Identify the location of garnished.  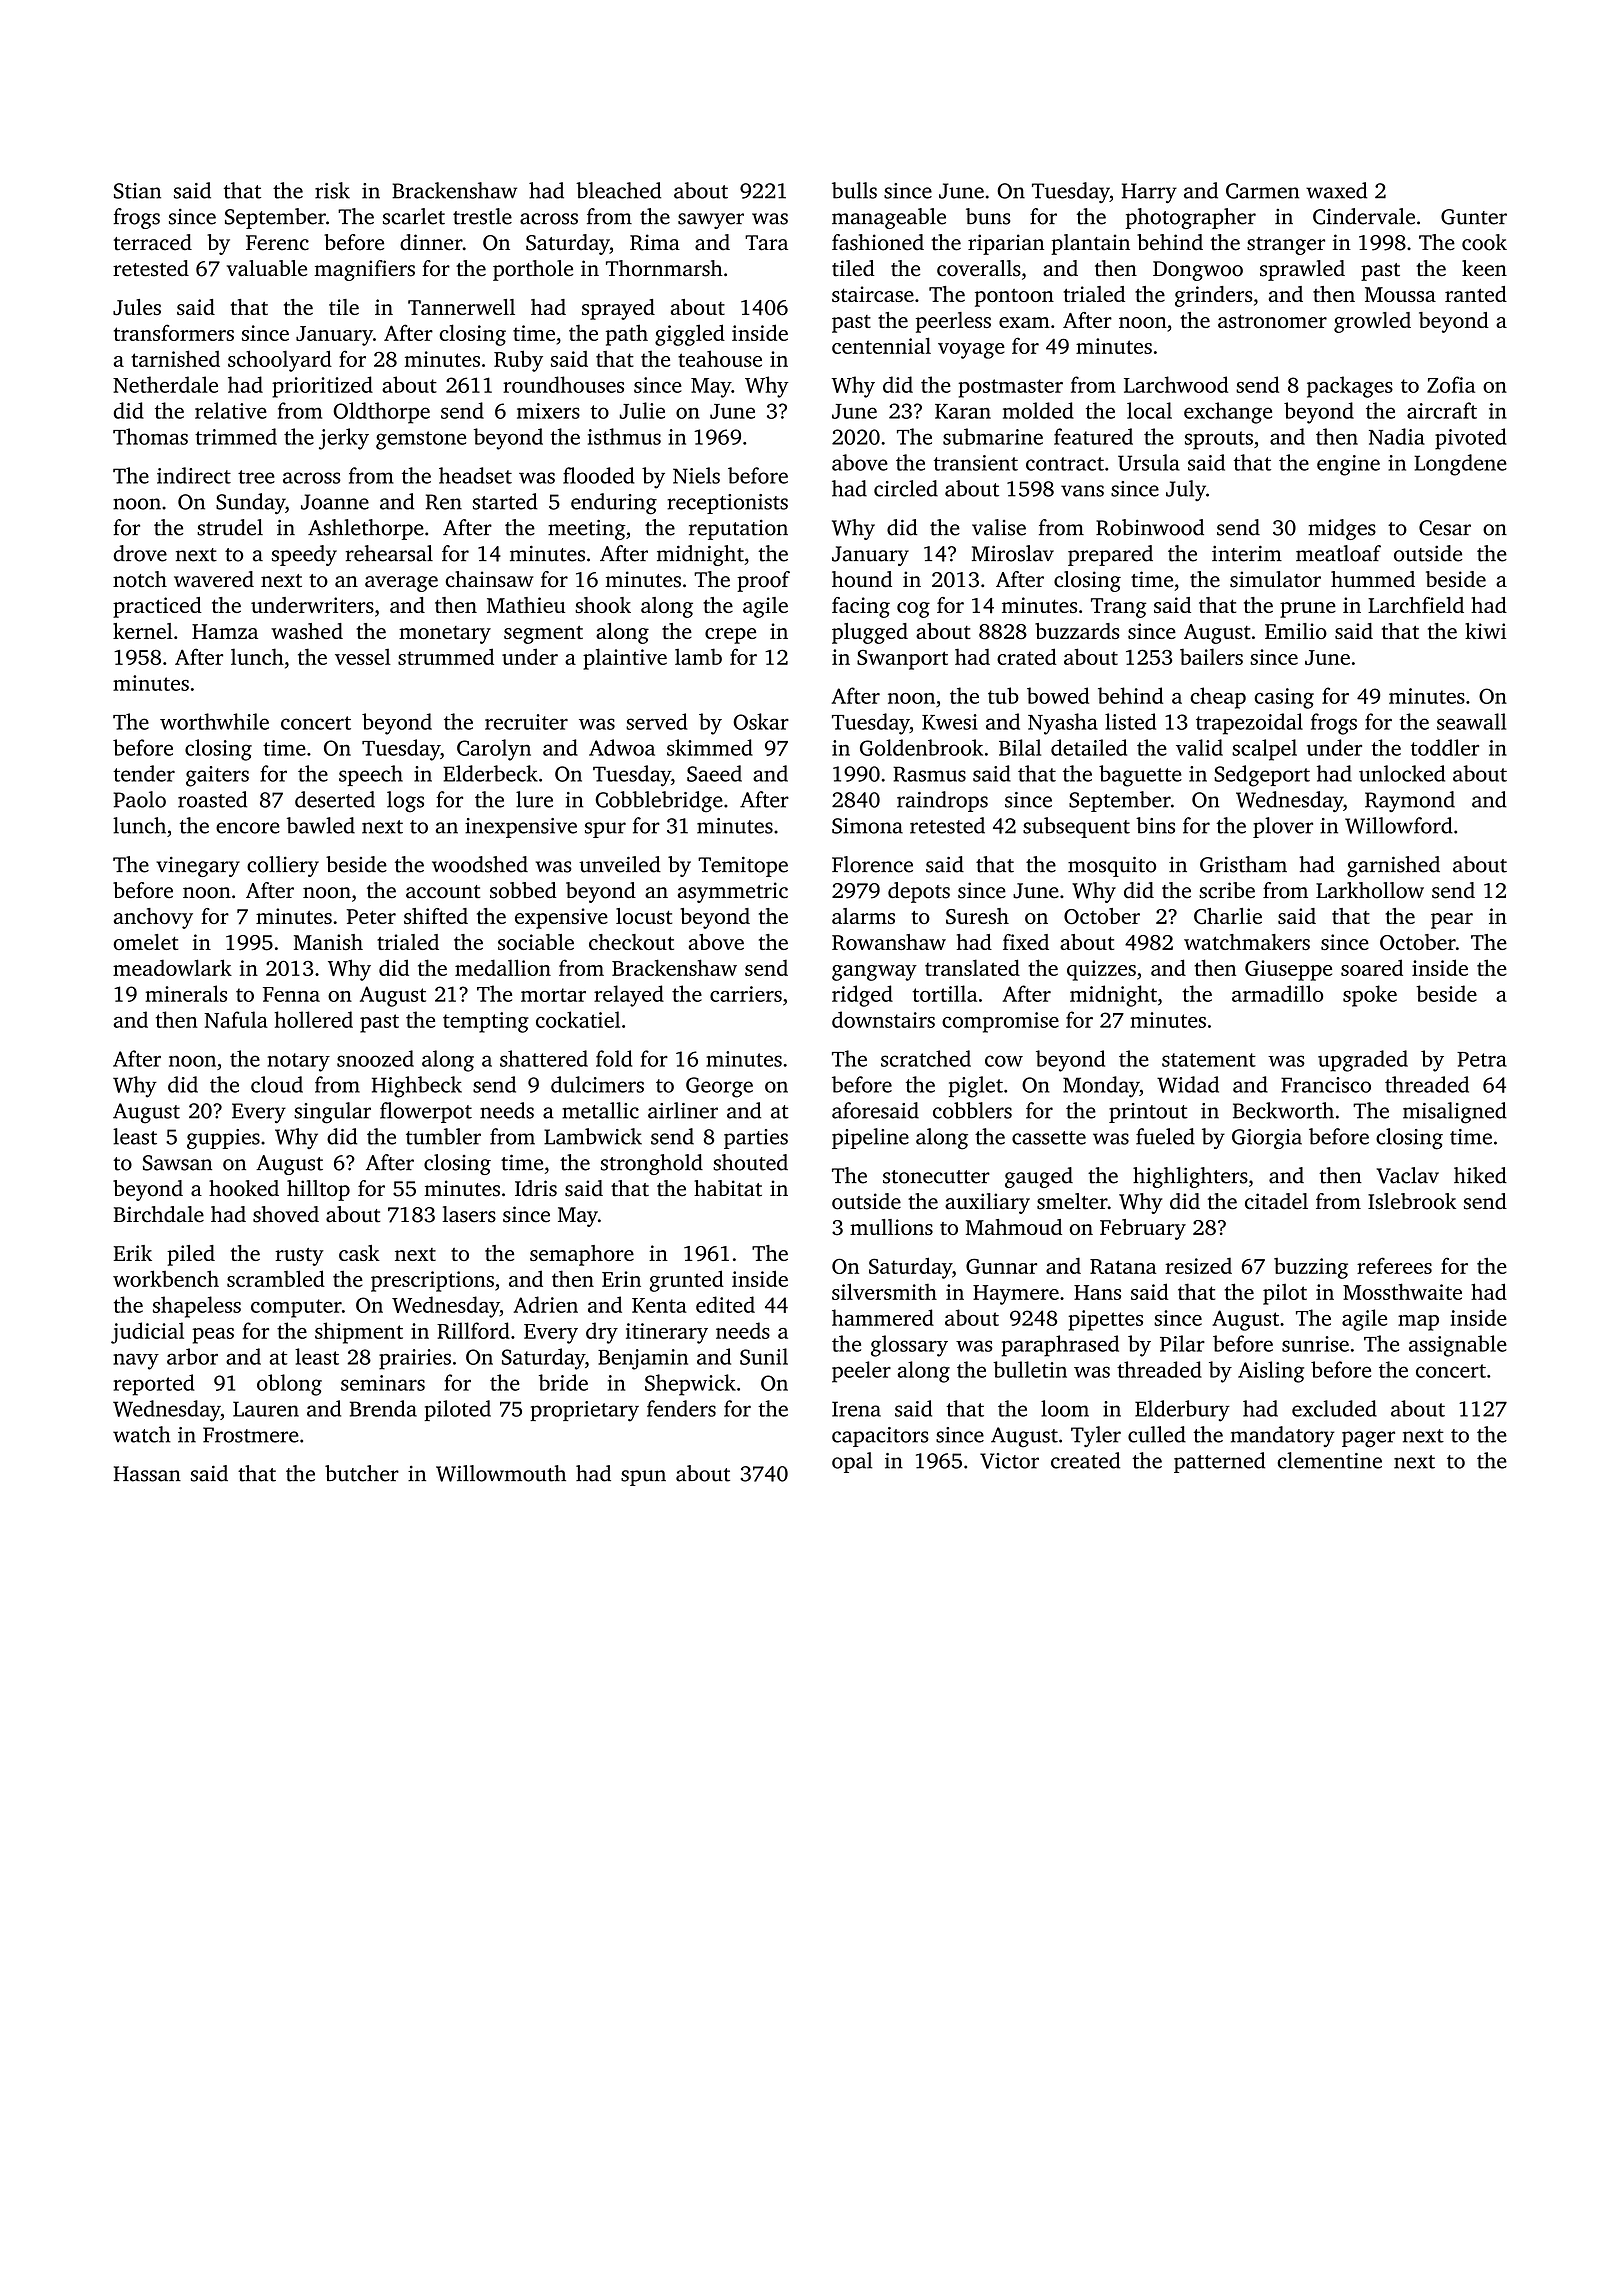
(1393, 866).
